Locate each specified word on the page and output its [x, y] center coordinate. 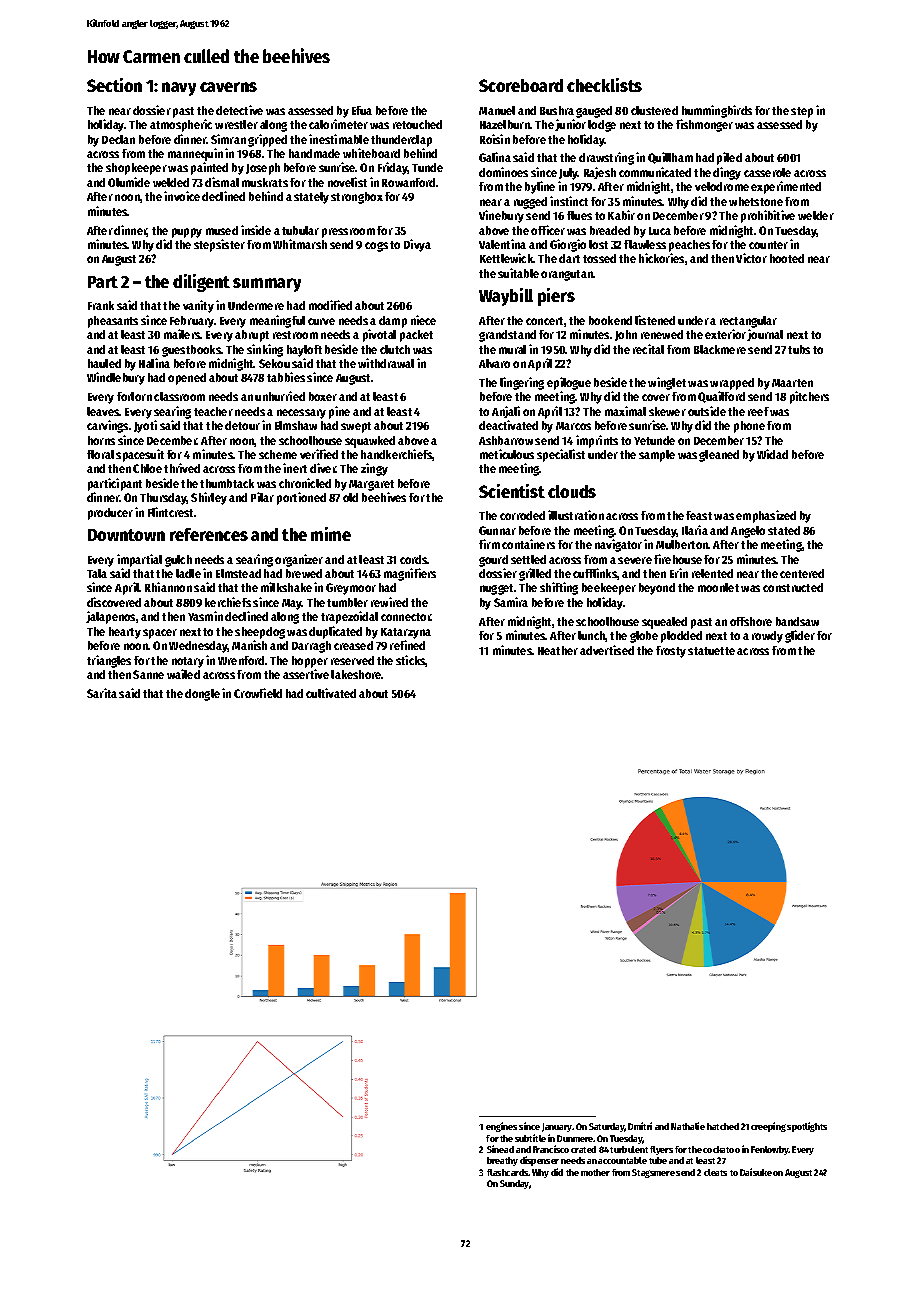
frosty [671, 652]
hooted [787, 258]
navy [179, 89]
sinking [265, 350]
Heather [558, 650]
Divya [417, 245]
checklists [604, 85]
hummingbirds [717, 111]
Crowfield [258, 693]
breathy [502, 1161]
